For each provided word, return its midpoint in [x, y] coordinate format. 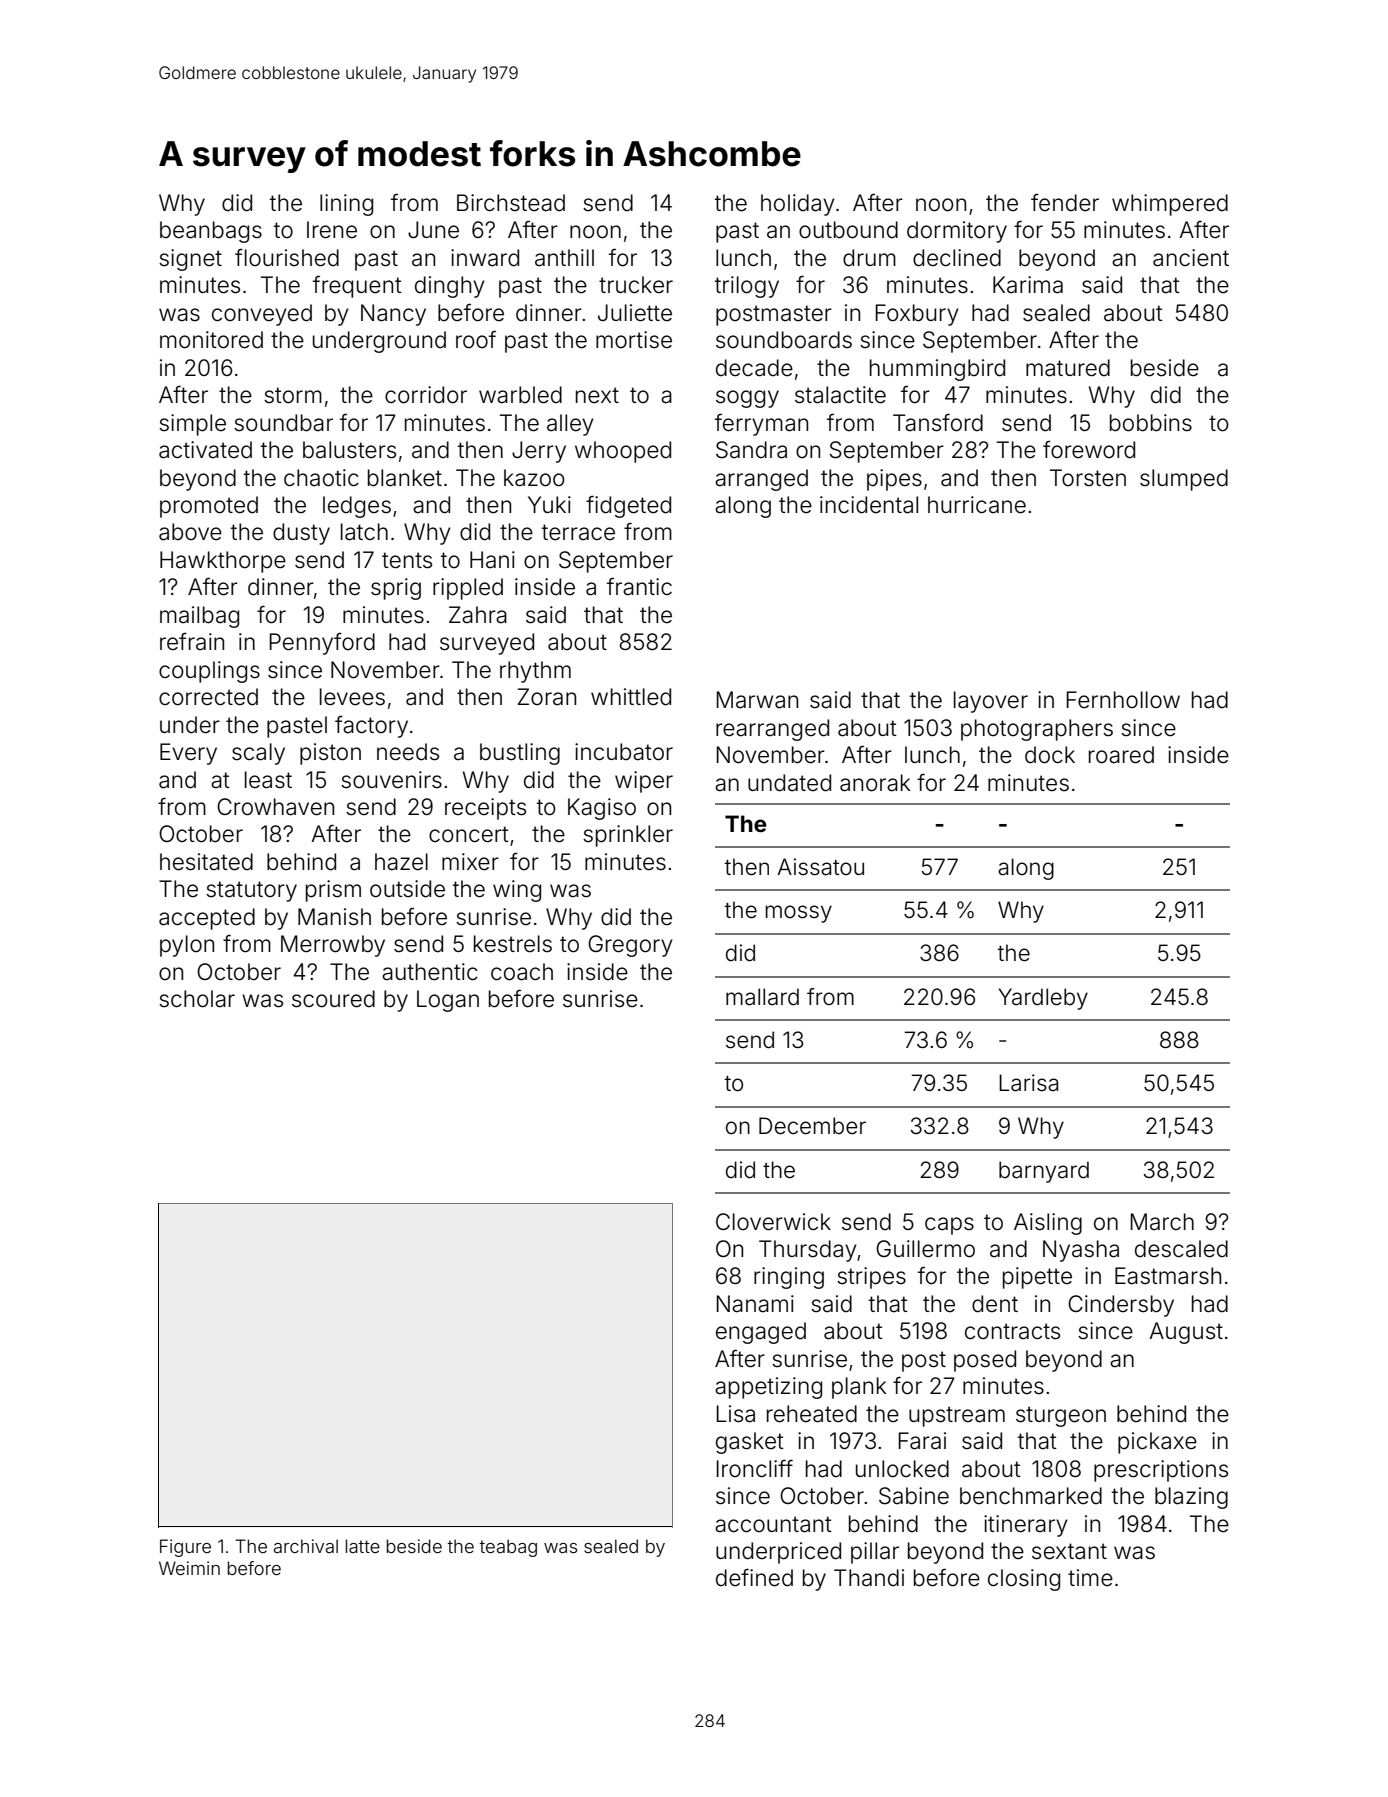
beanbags [211, 232]
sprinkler [628, 836]
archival [306, 1546]
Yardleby [1043, 999]
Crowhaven [275, 807]
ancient [1191, 258]
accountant [773, 1524]
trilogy [747, 287]
